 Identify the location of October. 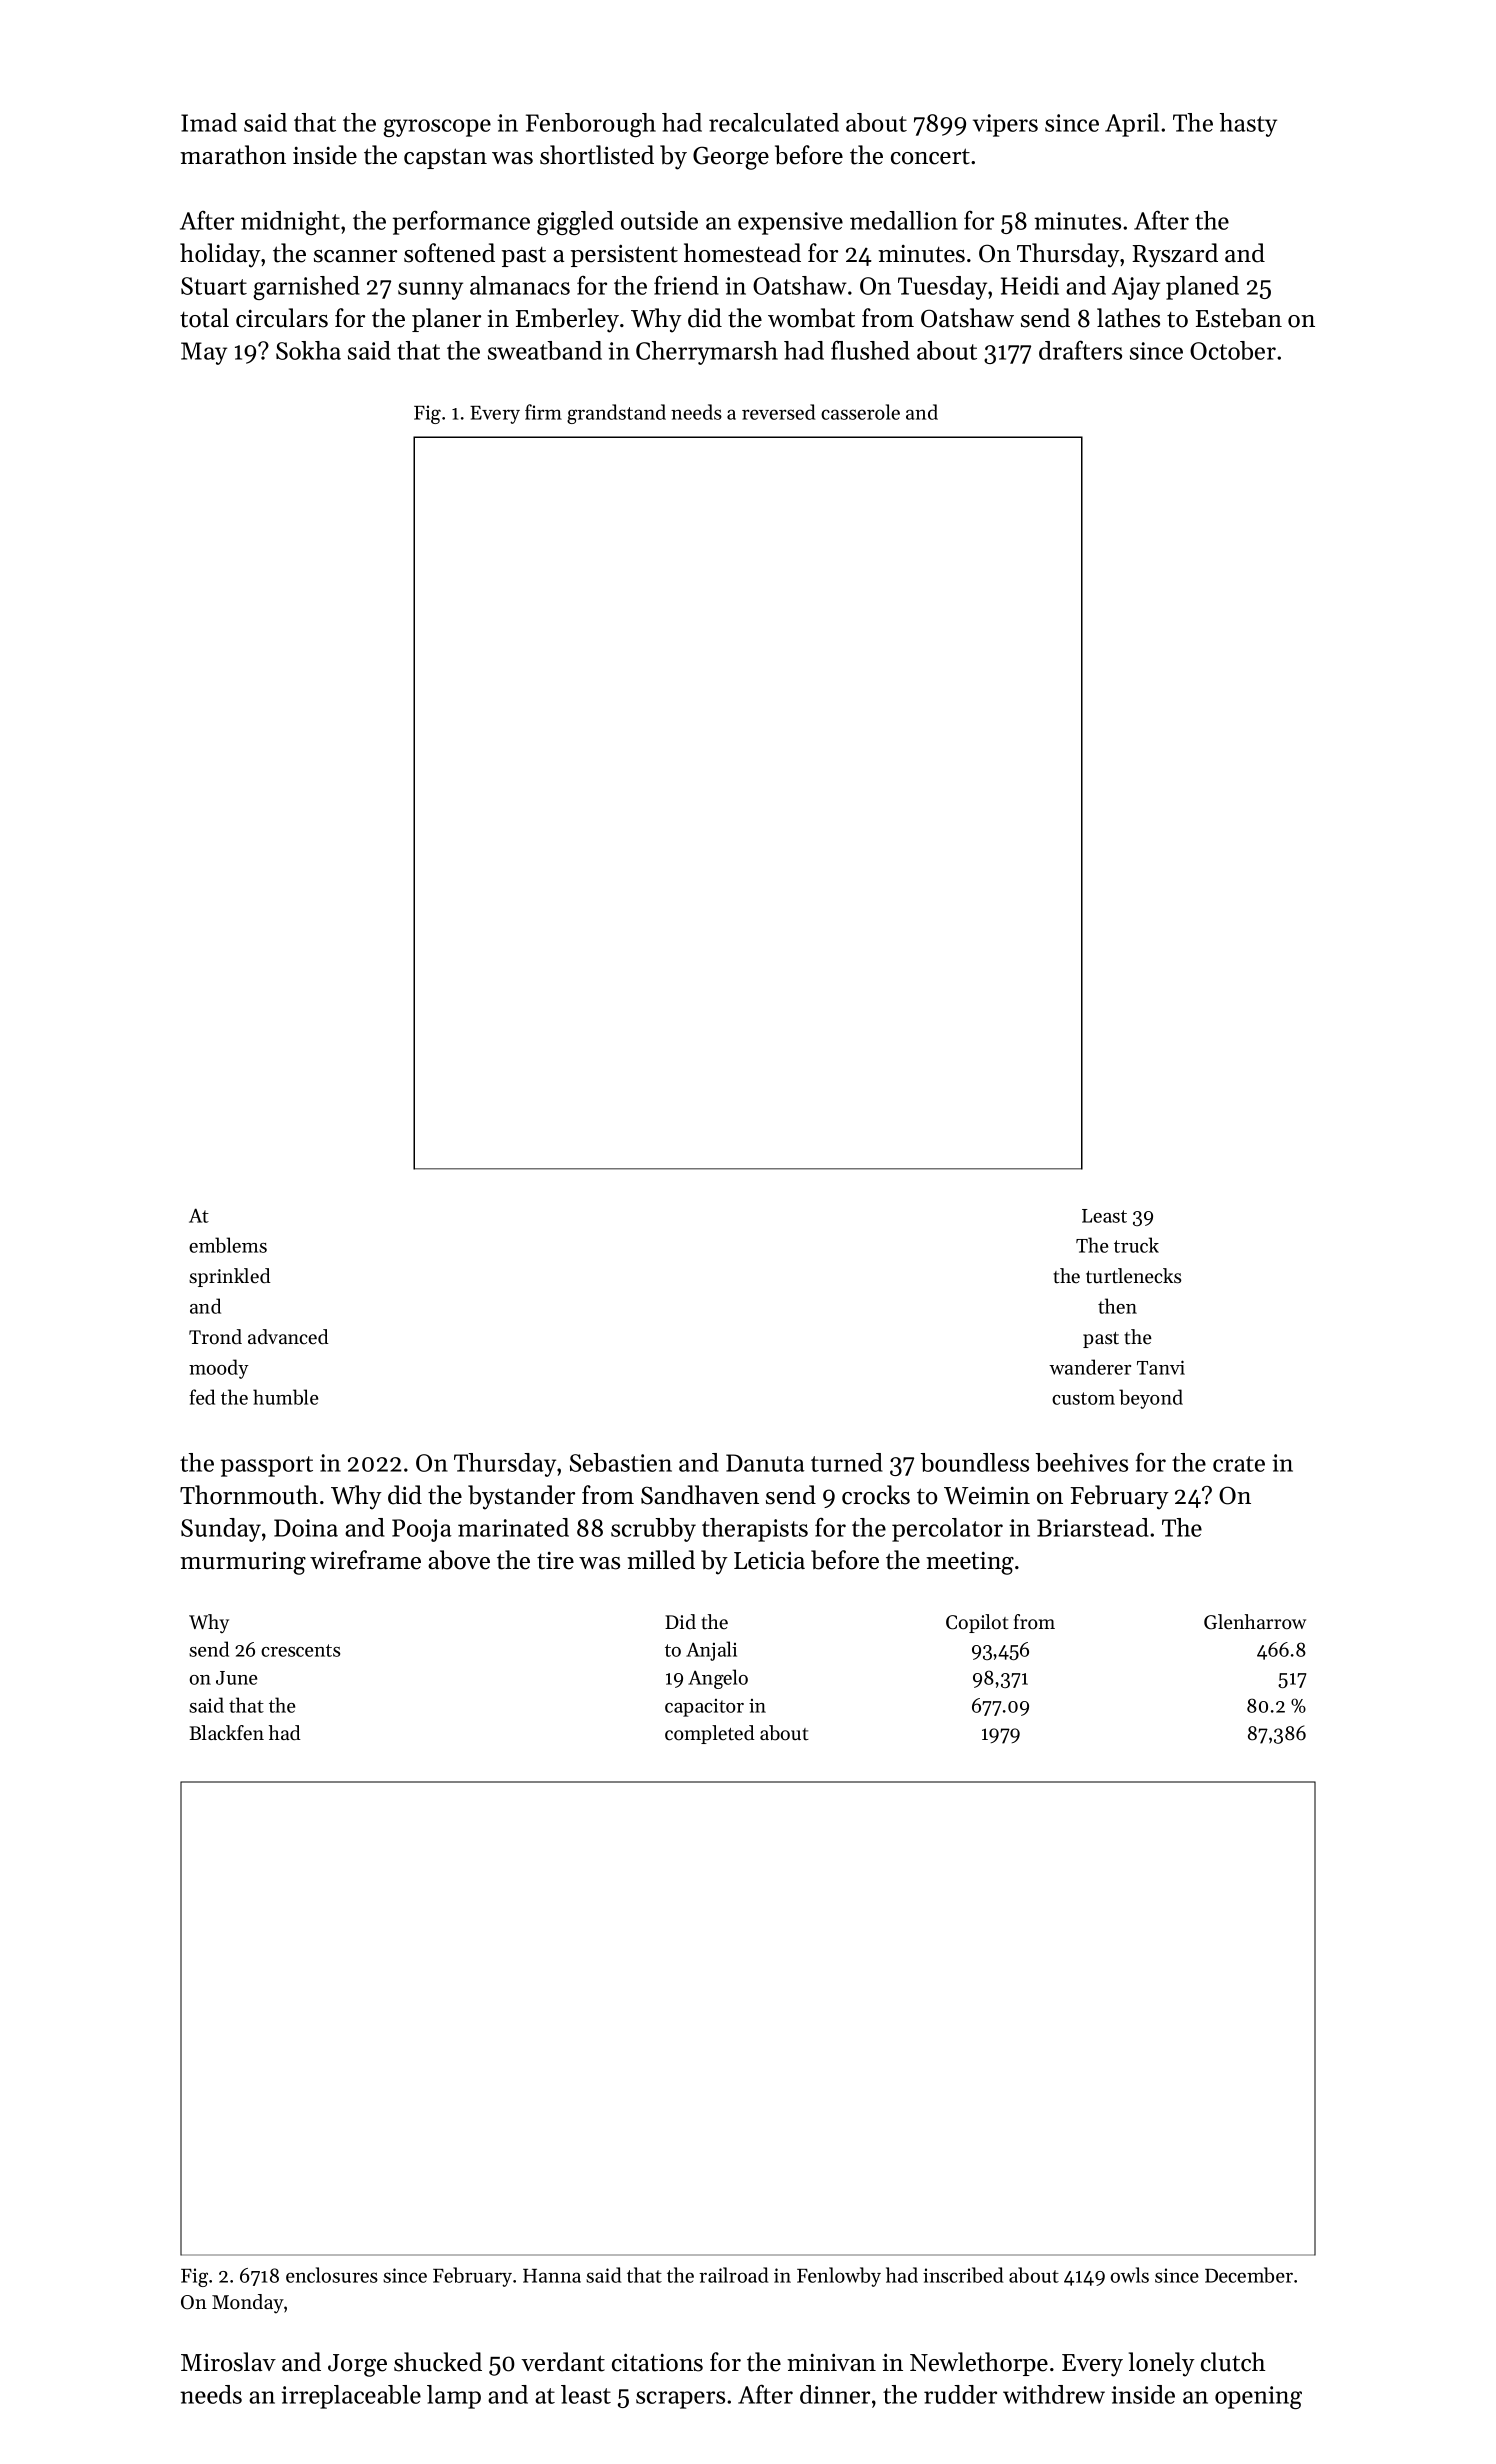
(1233, 350).
